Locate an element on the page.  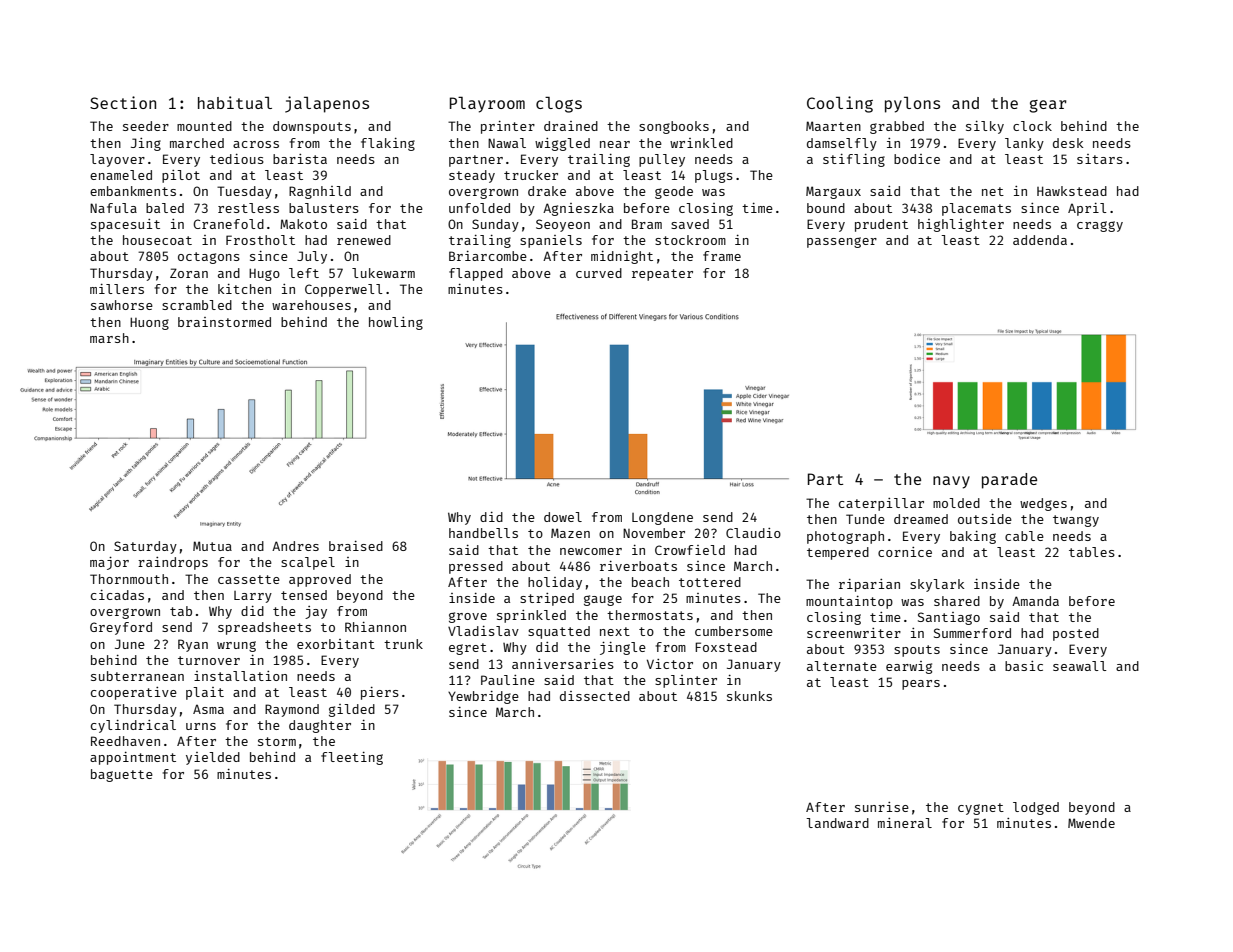
gauge is located at coordinates (603, 600).
